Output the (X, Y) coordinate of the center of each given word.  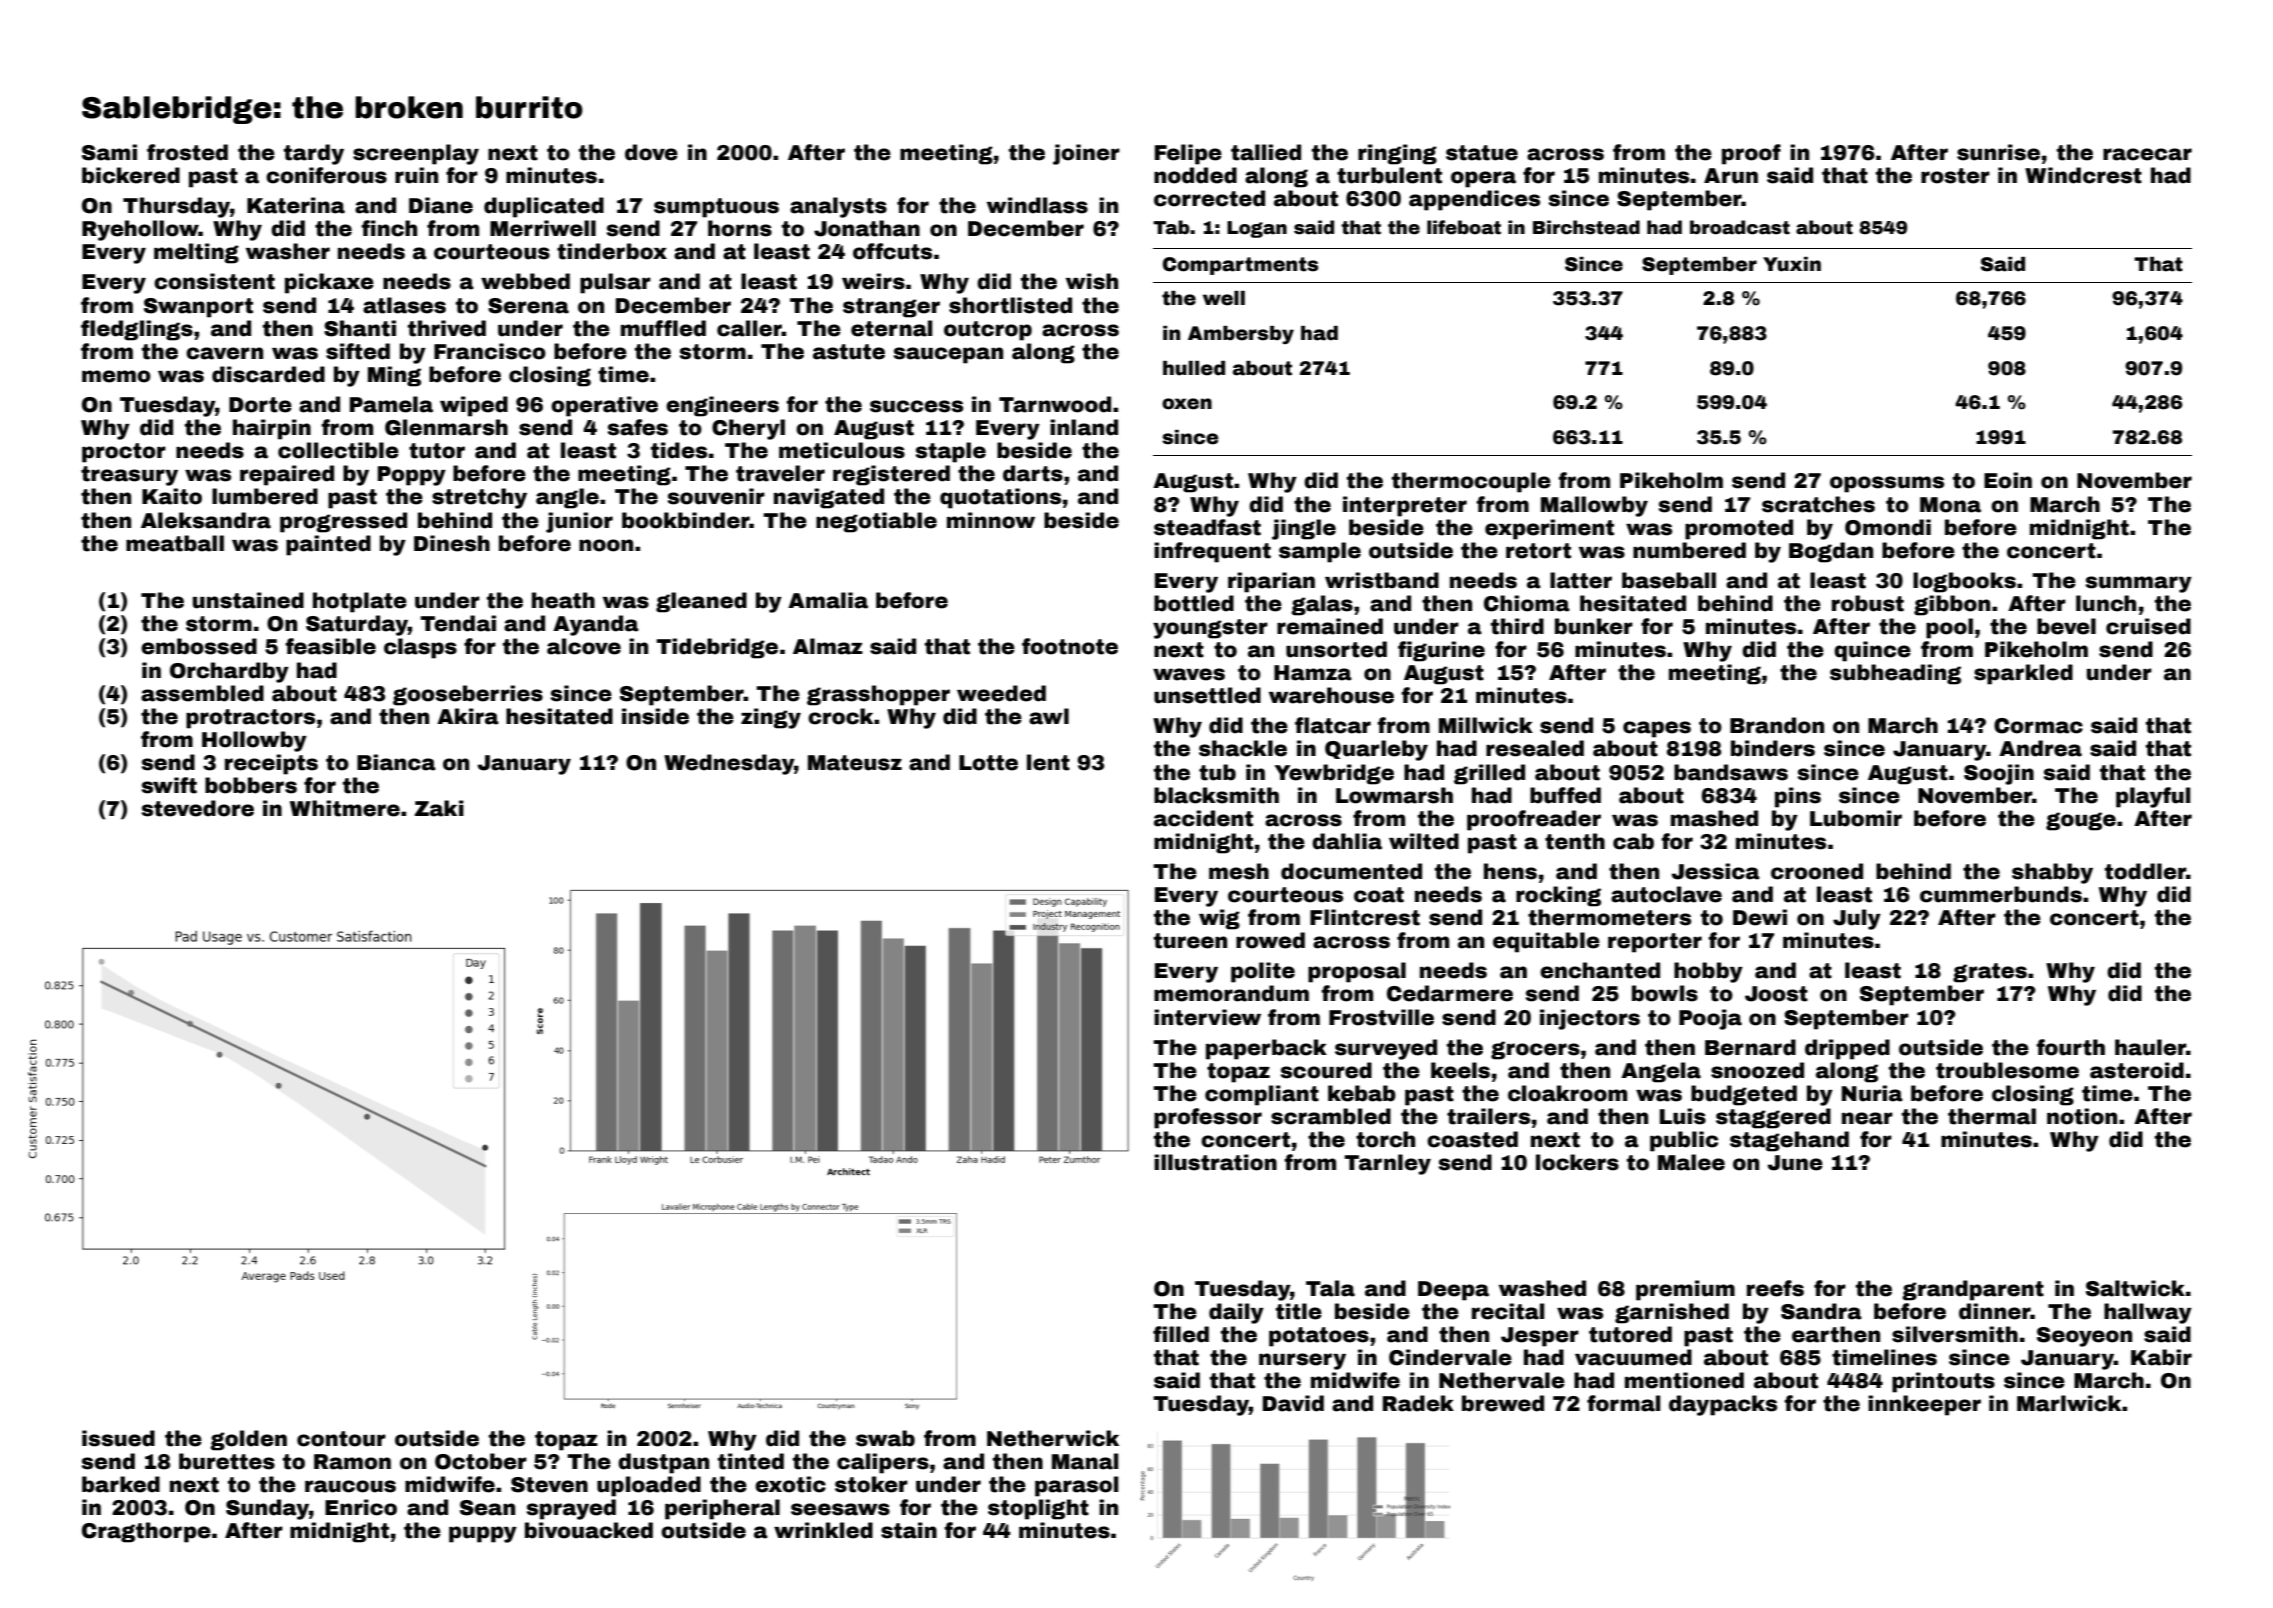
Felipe (1188, 154)
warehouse (1331, 695)
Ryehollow (140, 230)
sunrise (1998, 152)
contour (341, 1439)
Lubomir (1856, 818)
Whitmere (345, 808)
